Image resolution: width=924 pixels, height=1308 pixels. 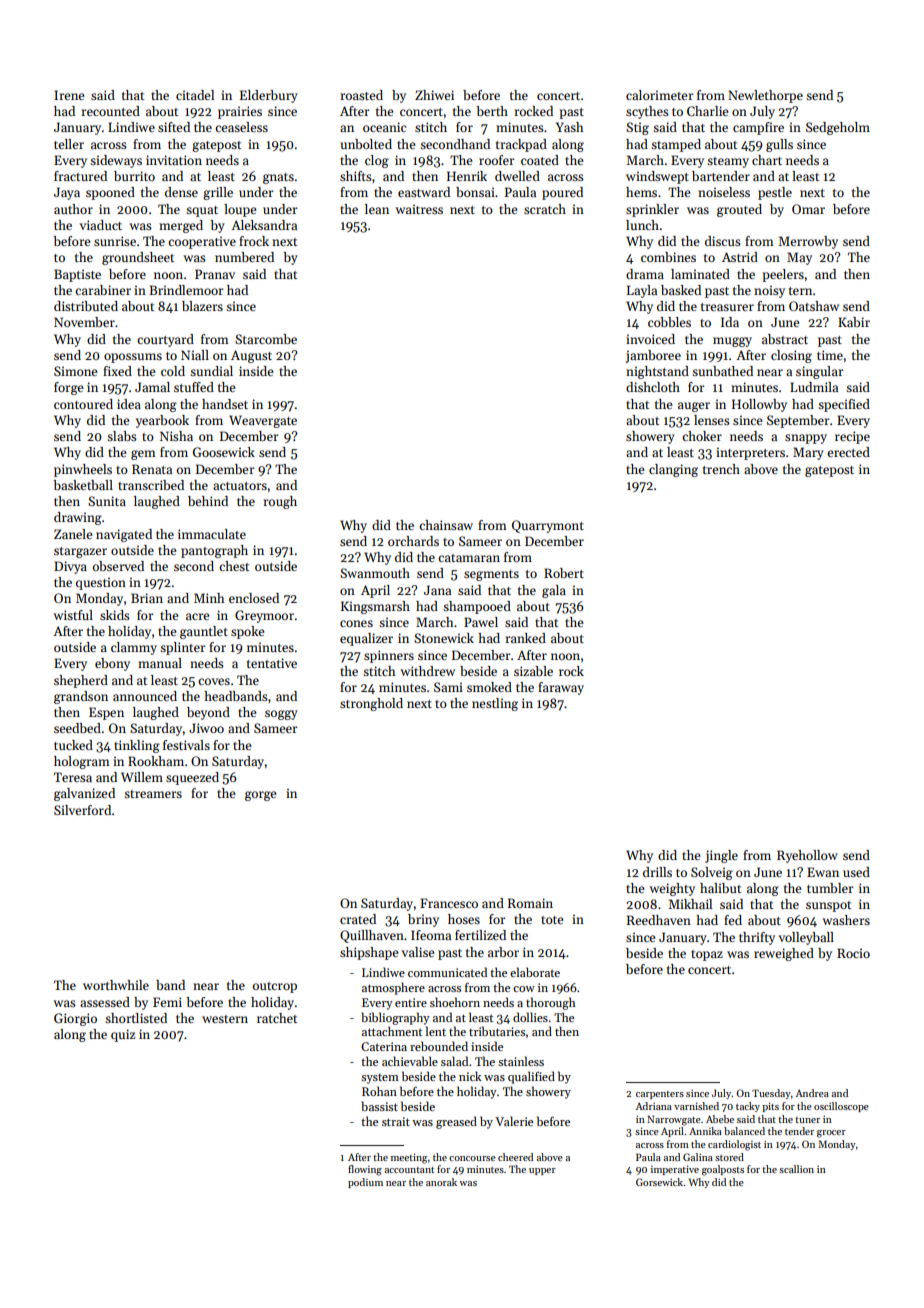 I want to click on pestle, so click(x=775, y=193).
